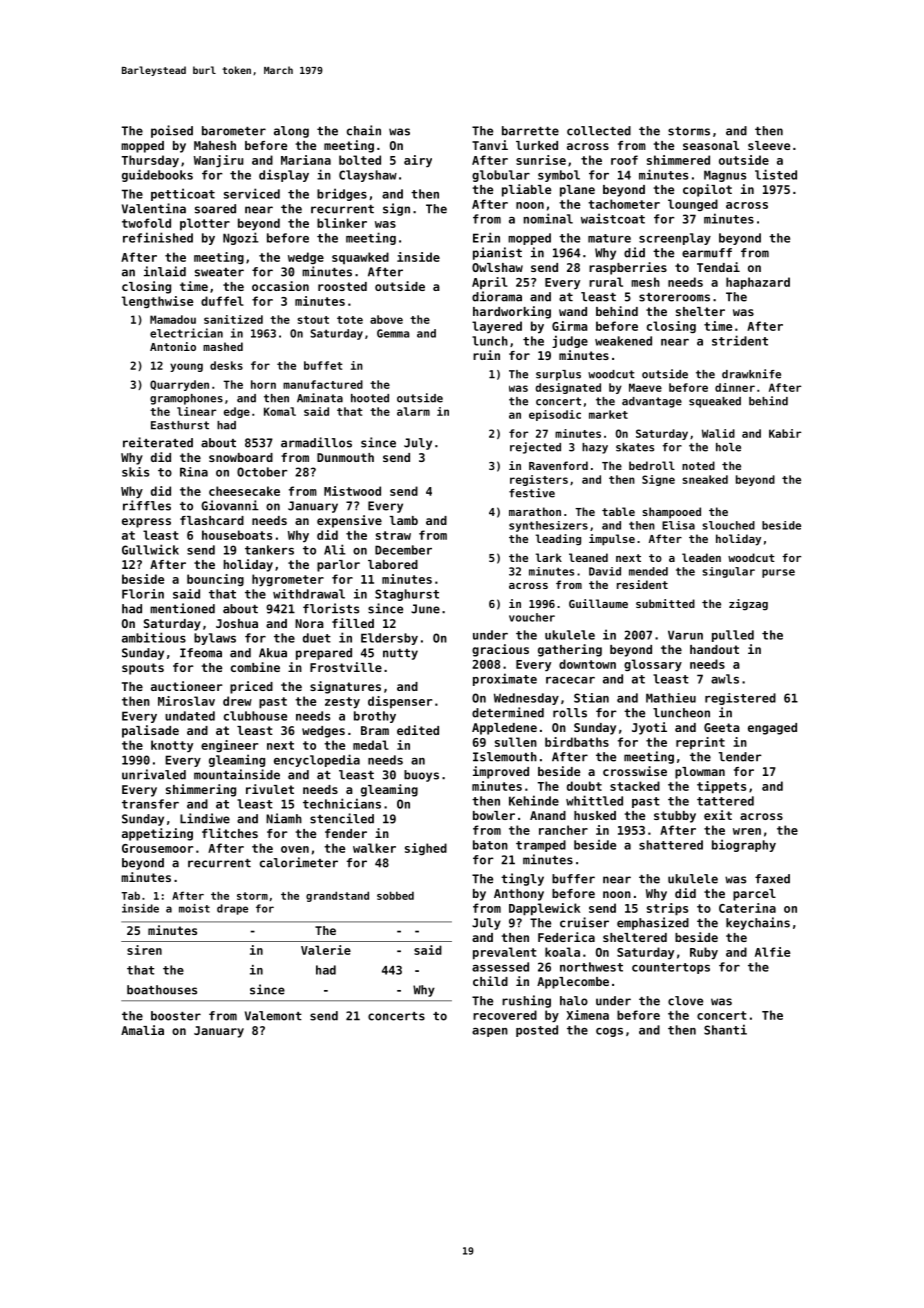 The width and height of the screenshot is (924, 1308). Describe the element at coordinates (395, 895) in the screenshot. I see `sobbed` at that location.
